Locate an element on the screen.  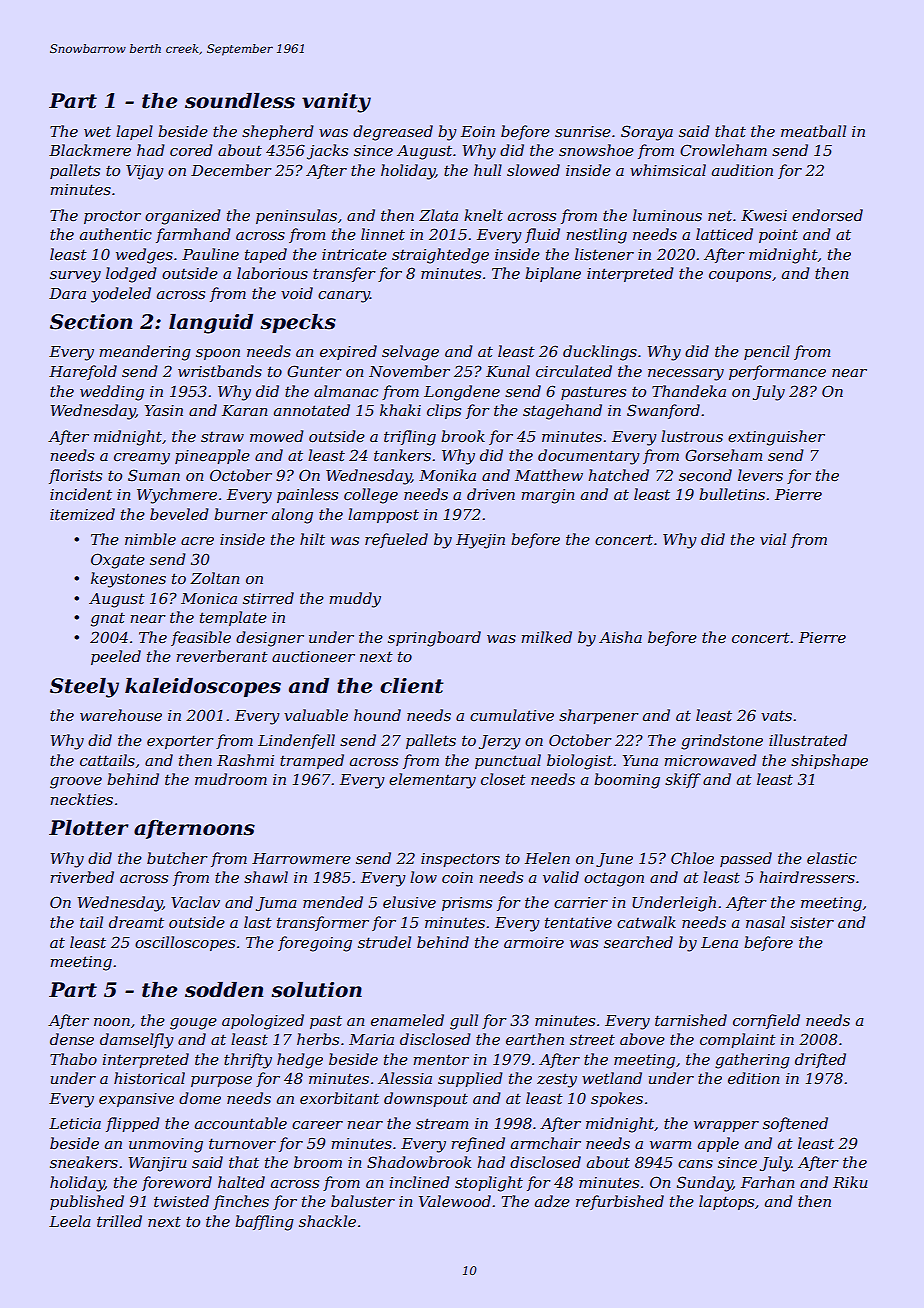
Blackmere is located at coordinates (90, 150).
